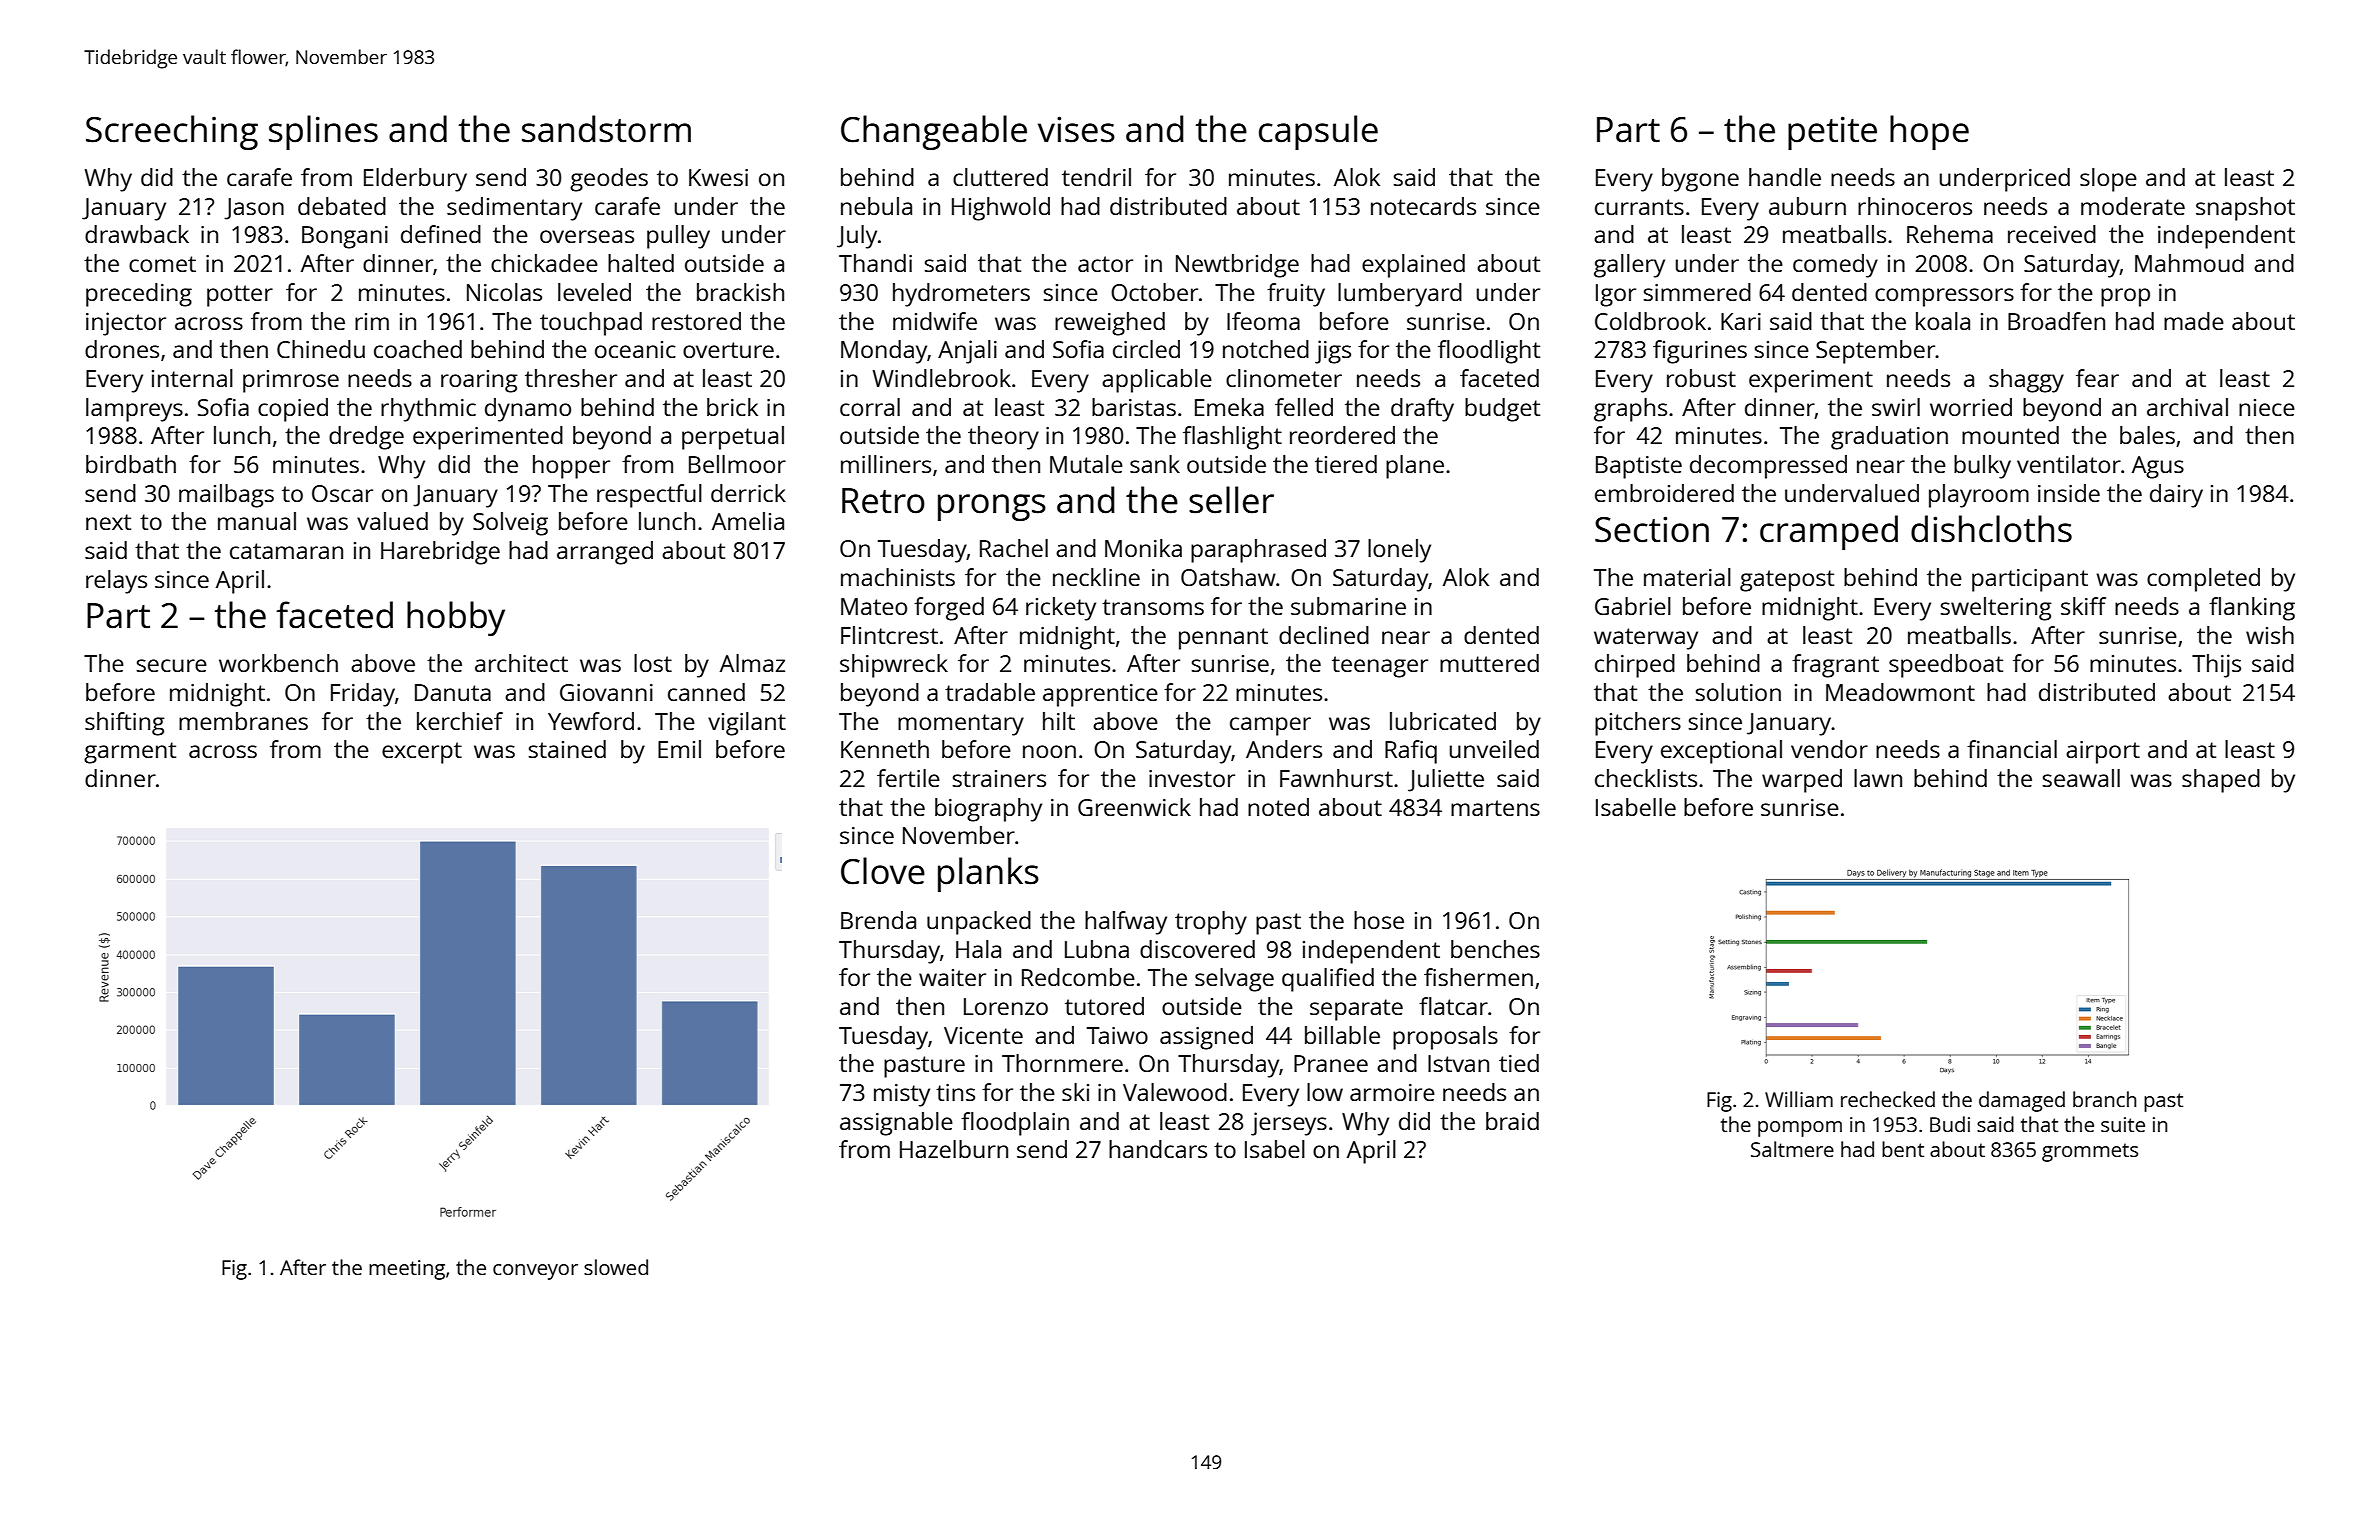 The height and width of the page is (1540, 2380). Describe the element at coordinates (535, 1272) in the page. I see `conveyor` at that location.
